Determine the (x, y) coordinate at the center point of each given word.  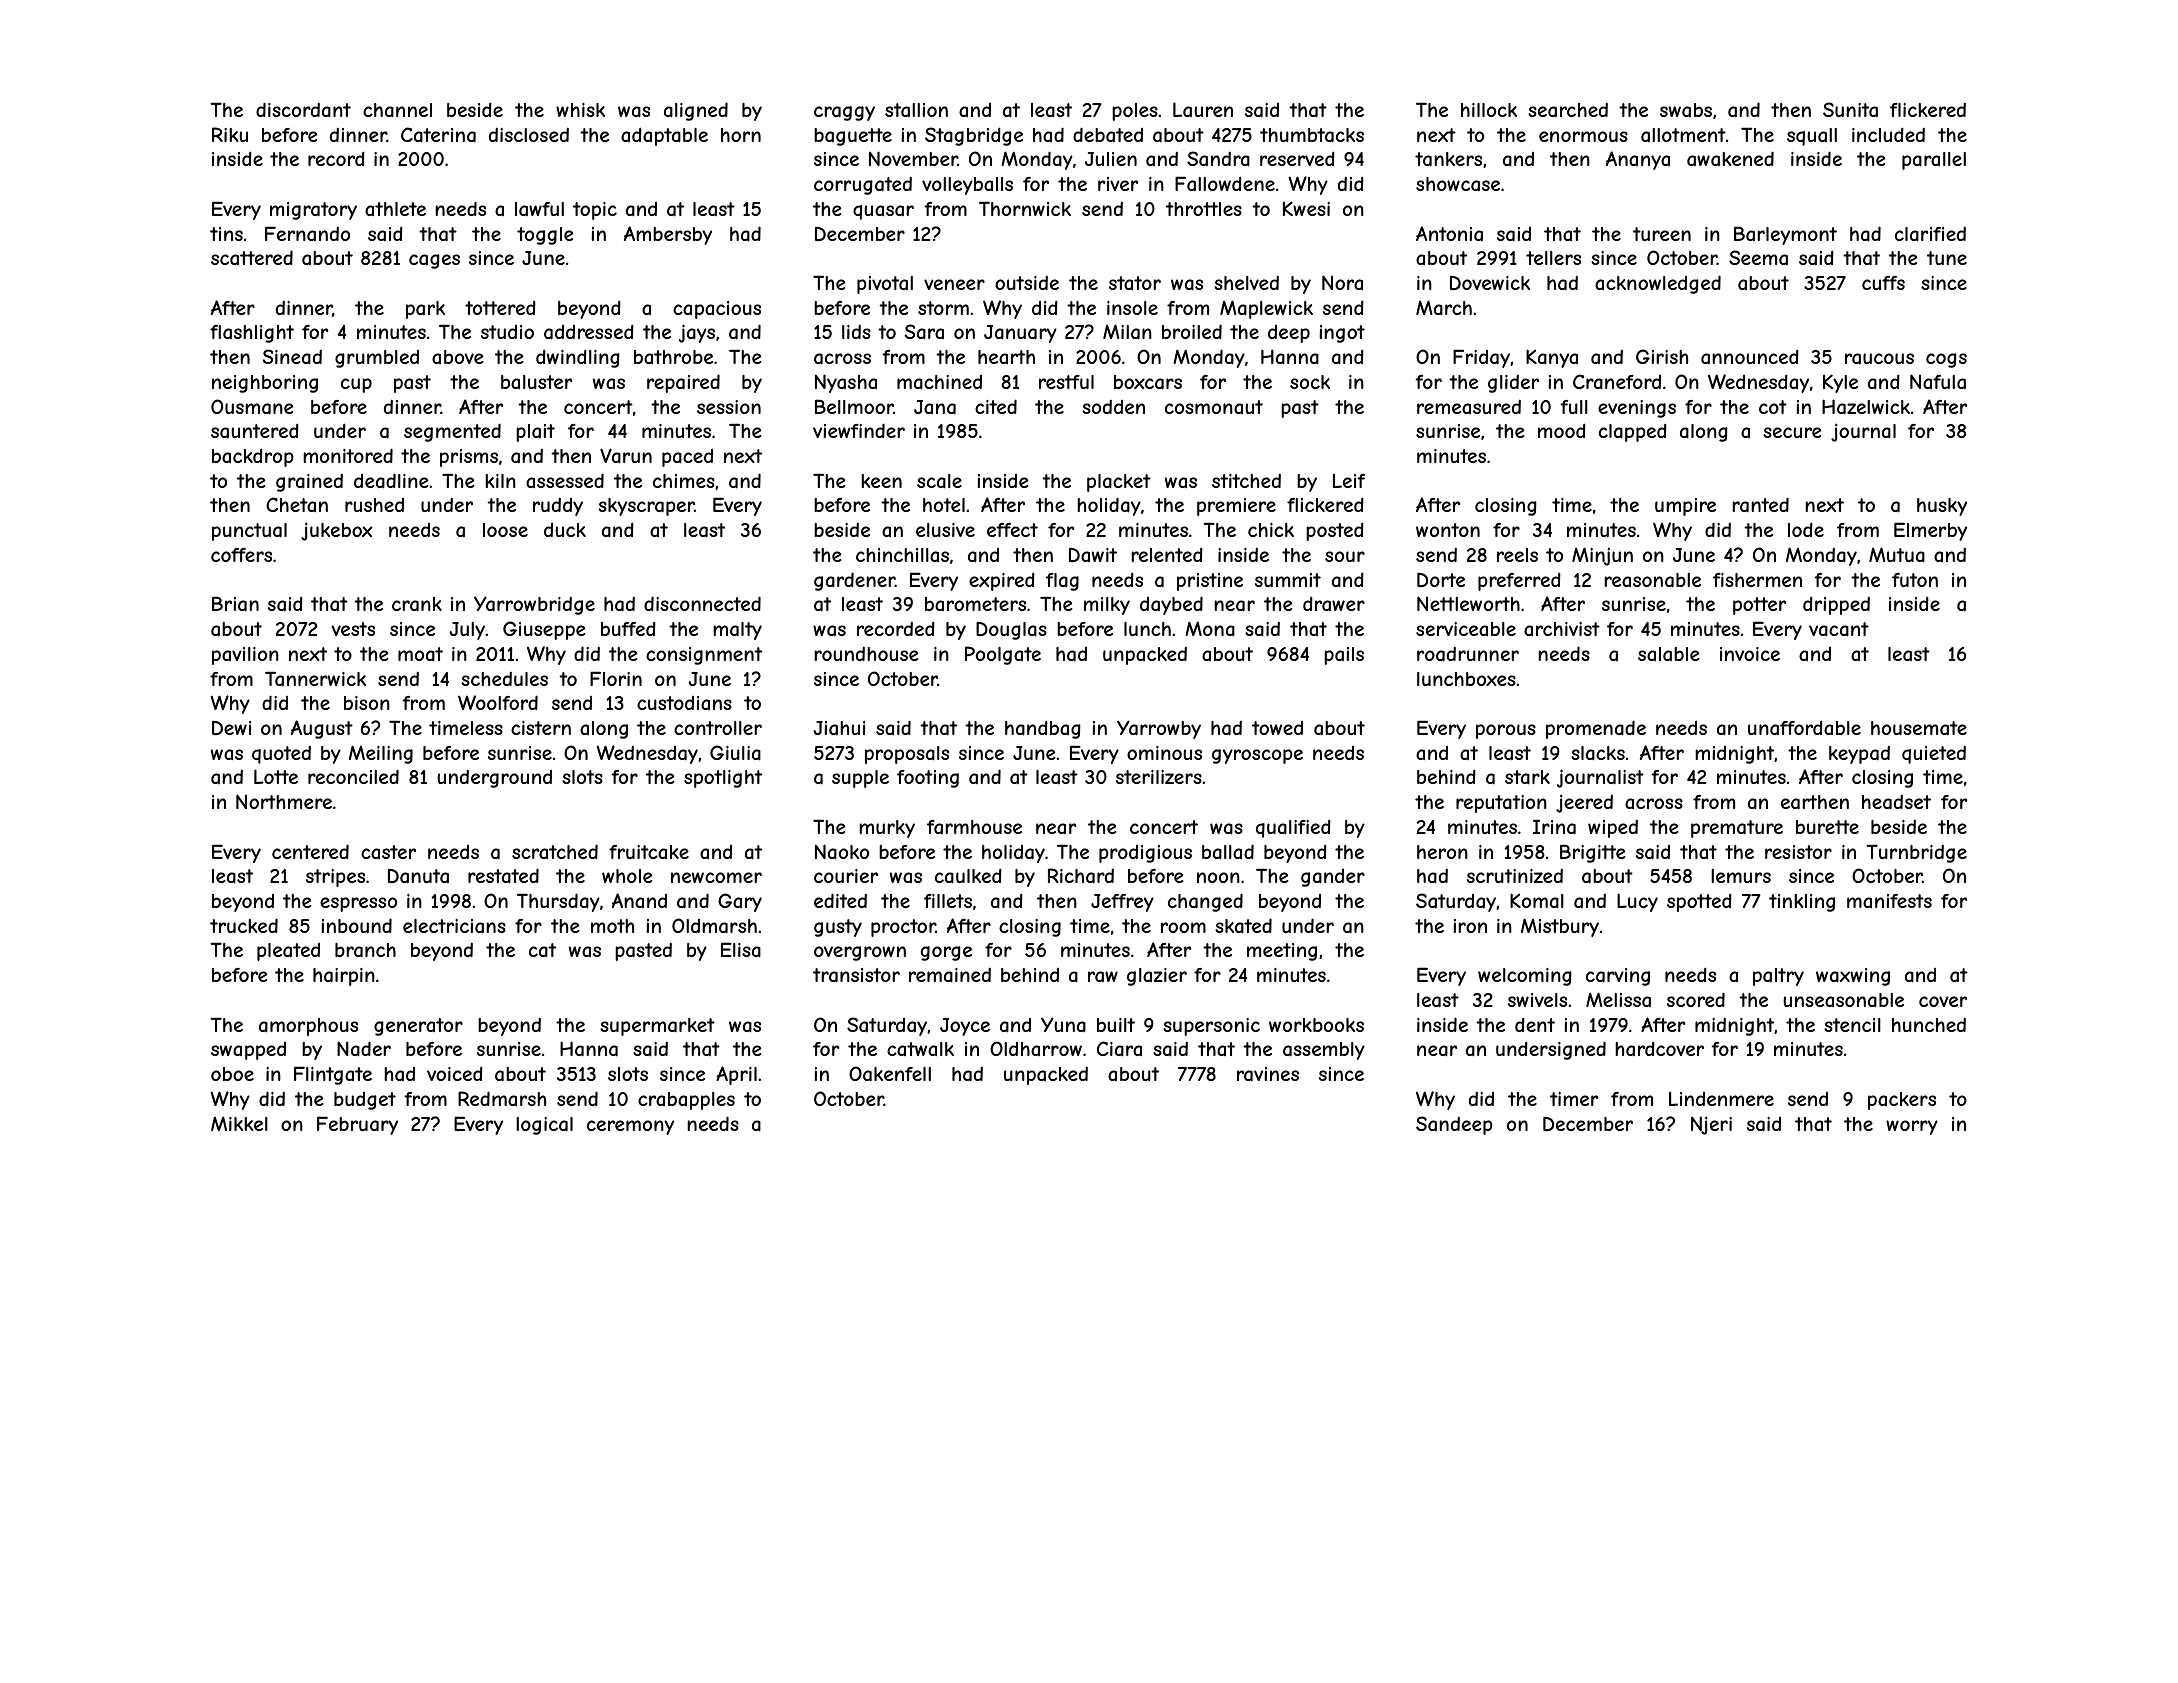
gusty (838, 928)
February (357, 1125)
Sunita (1850, 109)
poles (1135, 112)
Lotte (276, 776)
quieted (1934, 755)
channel (397, 110)
